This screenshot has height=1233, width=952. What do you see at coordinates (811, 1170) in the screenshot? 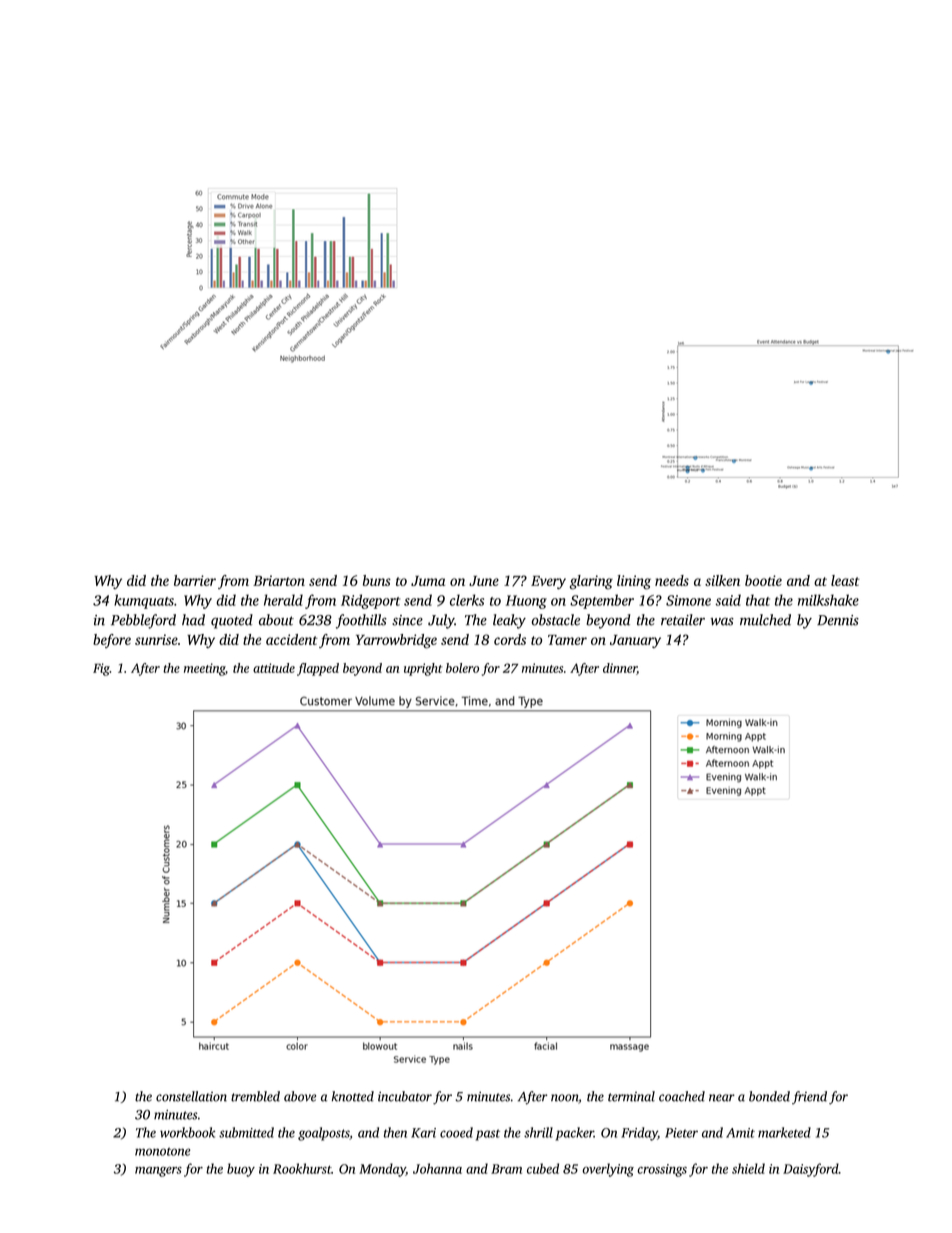
I see `Daisyford` at bounding box center [811, 1170].
